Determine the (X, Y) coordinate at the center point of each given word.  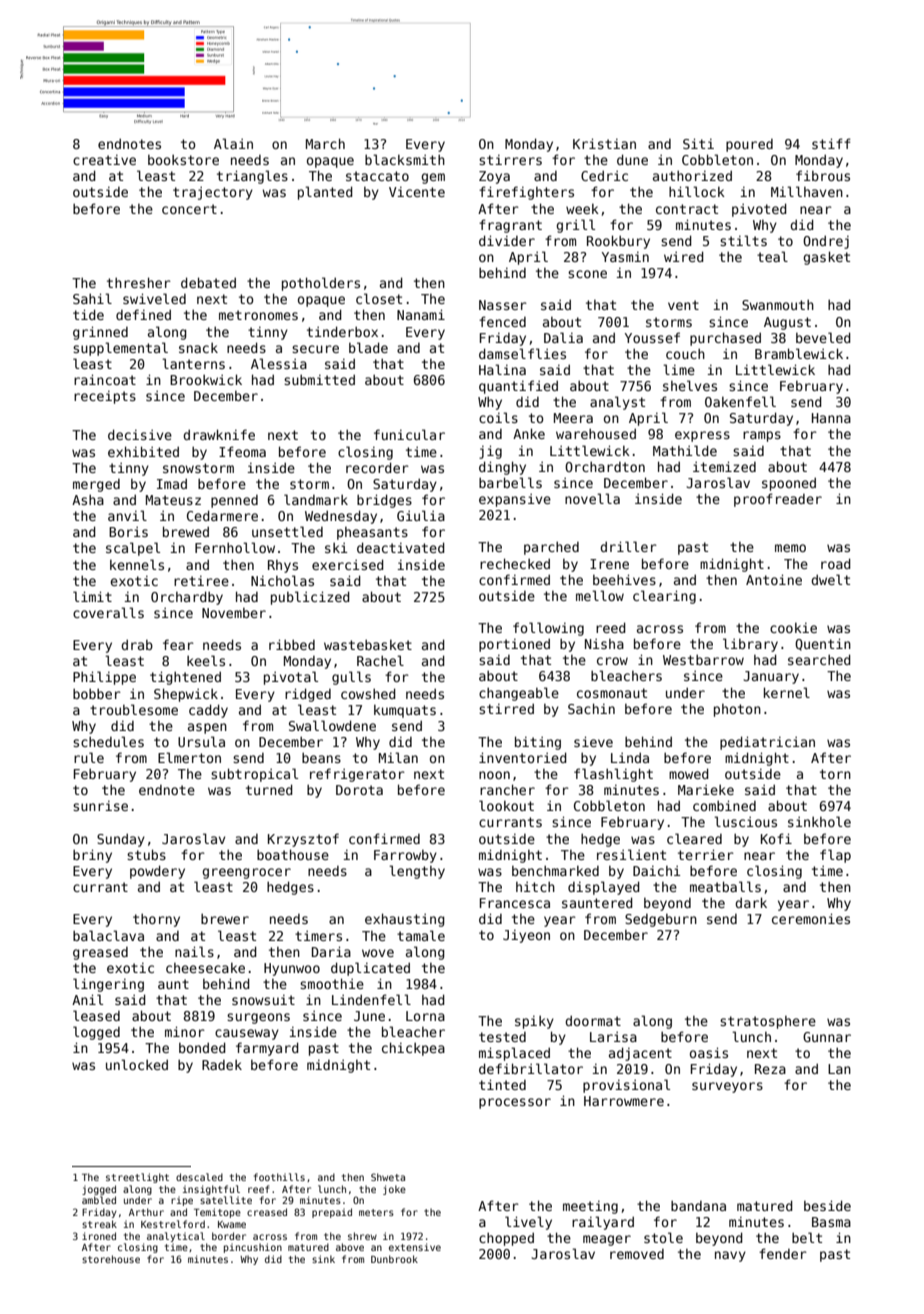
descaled (199, 1177)
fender (783, 1253)
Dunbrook (394, 1259)
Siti (698, 143)
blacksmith (405, 159)
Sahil (92, 298)
